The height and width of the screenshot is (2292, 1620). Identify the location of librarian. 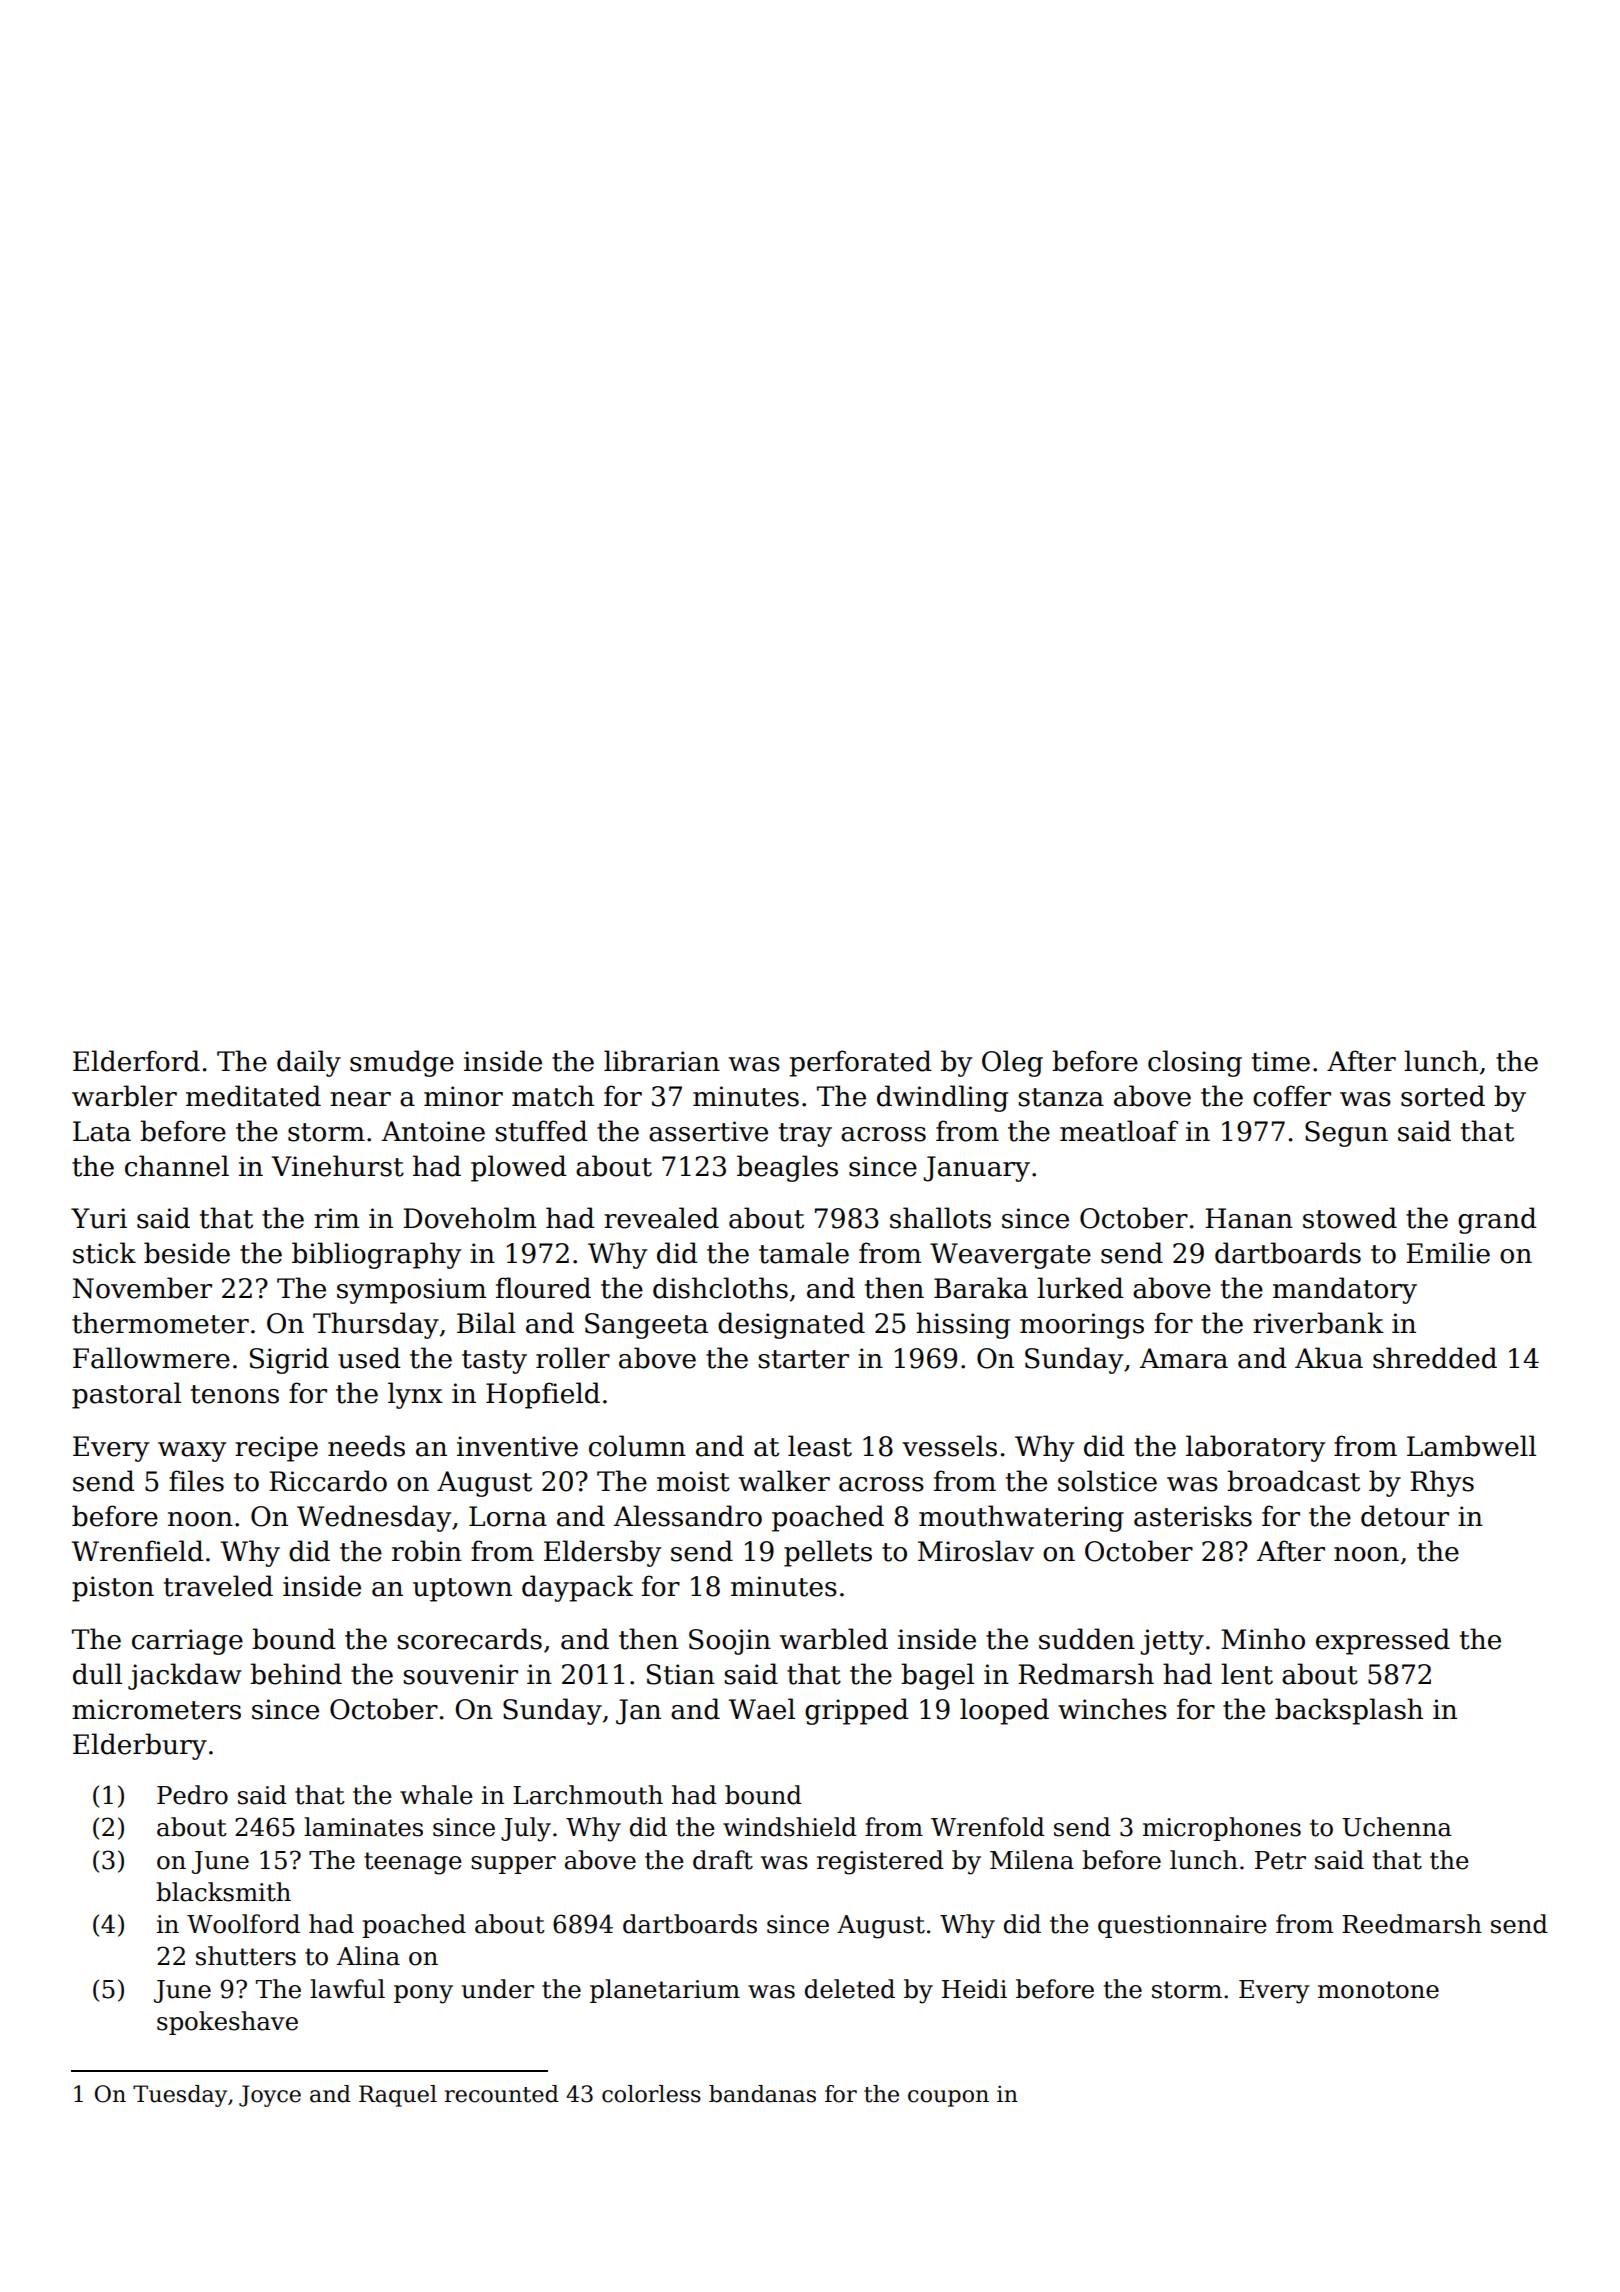
(662, 1061).
